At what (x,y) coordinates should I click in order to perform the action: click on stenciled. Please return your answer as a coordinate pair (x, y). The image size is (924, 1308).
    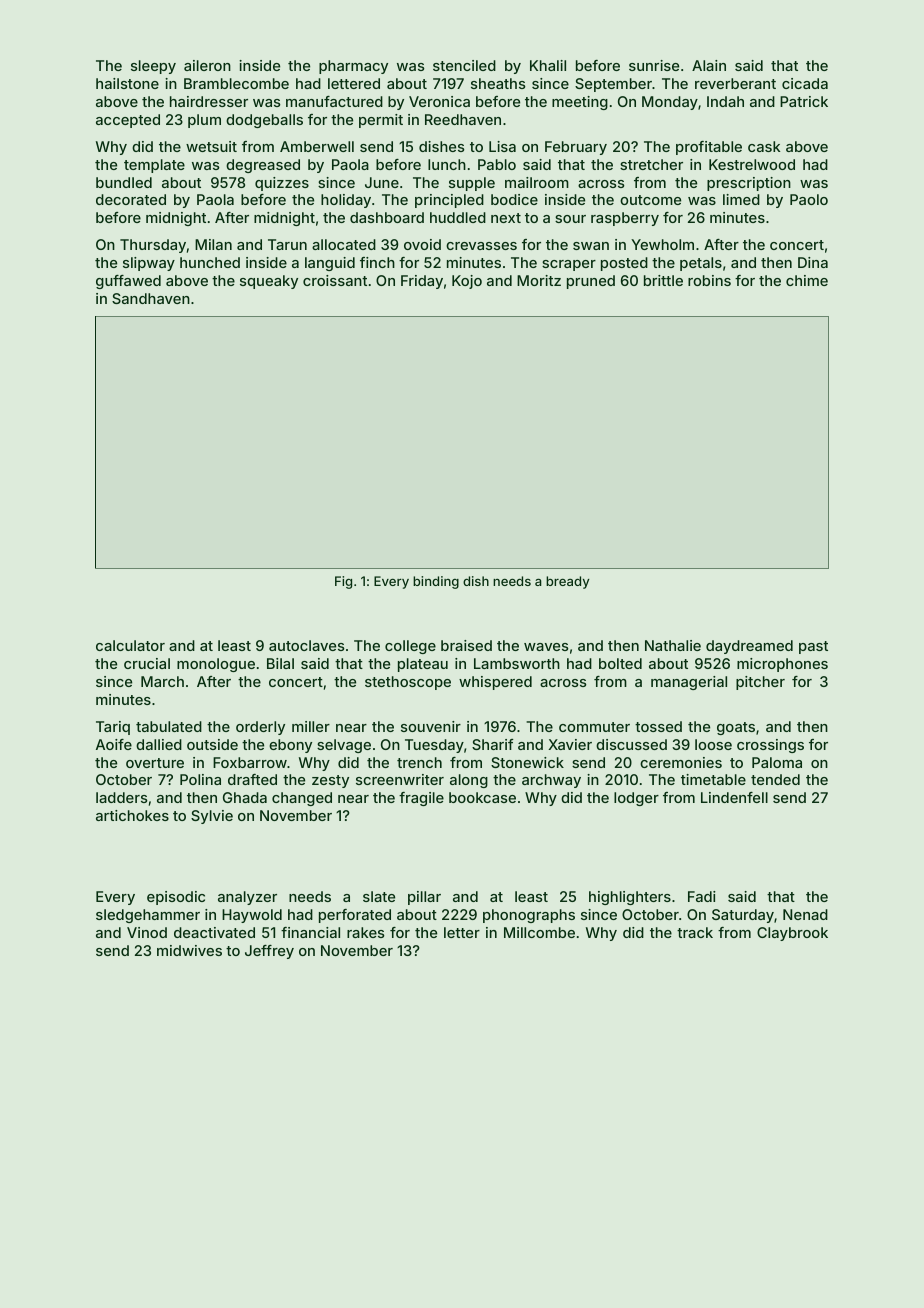
    Looking at the image, I should click on (464, 65).
